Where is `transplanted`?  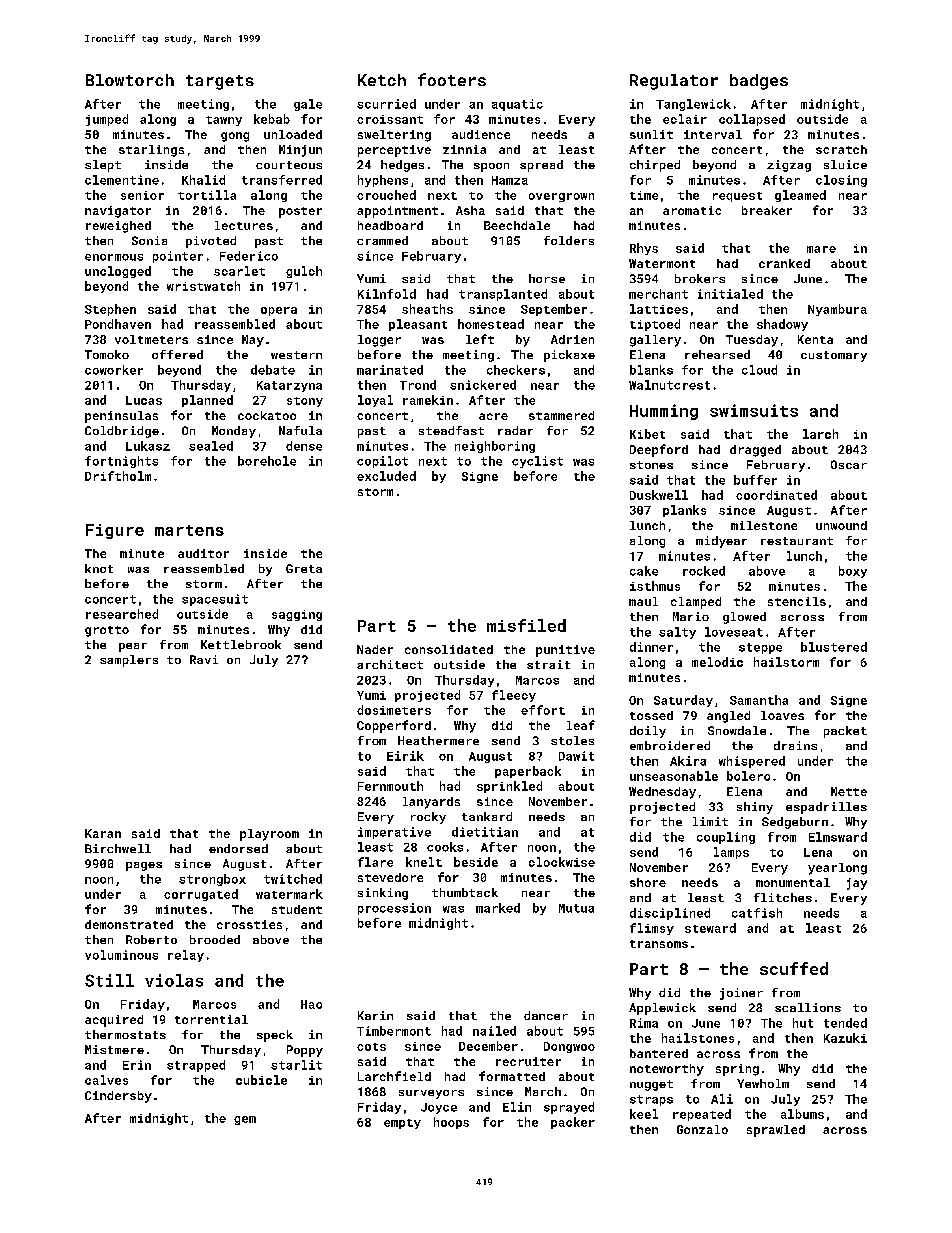
transplanted is located at coordinates (503, 295).
